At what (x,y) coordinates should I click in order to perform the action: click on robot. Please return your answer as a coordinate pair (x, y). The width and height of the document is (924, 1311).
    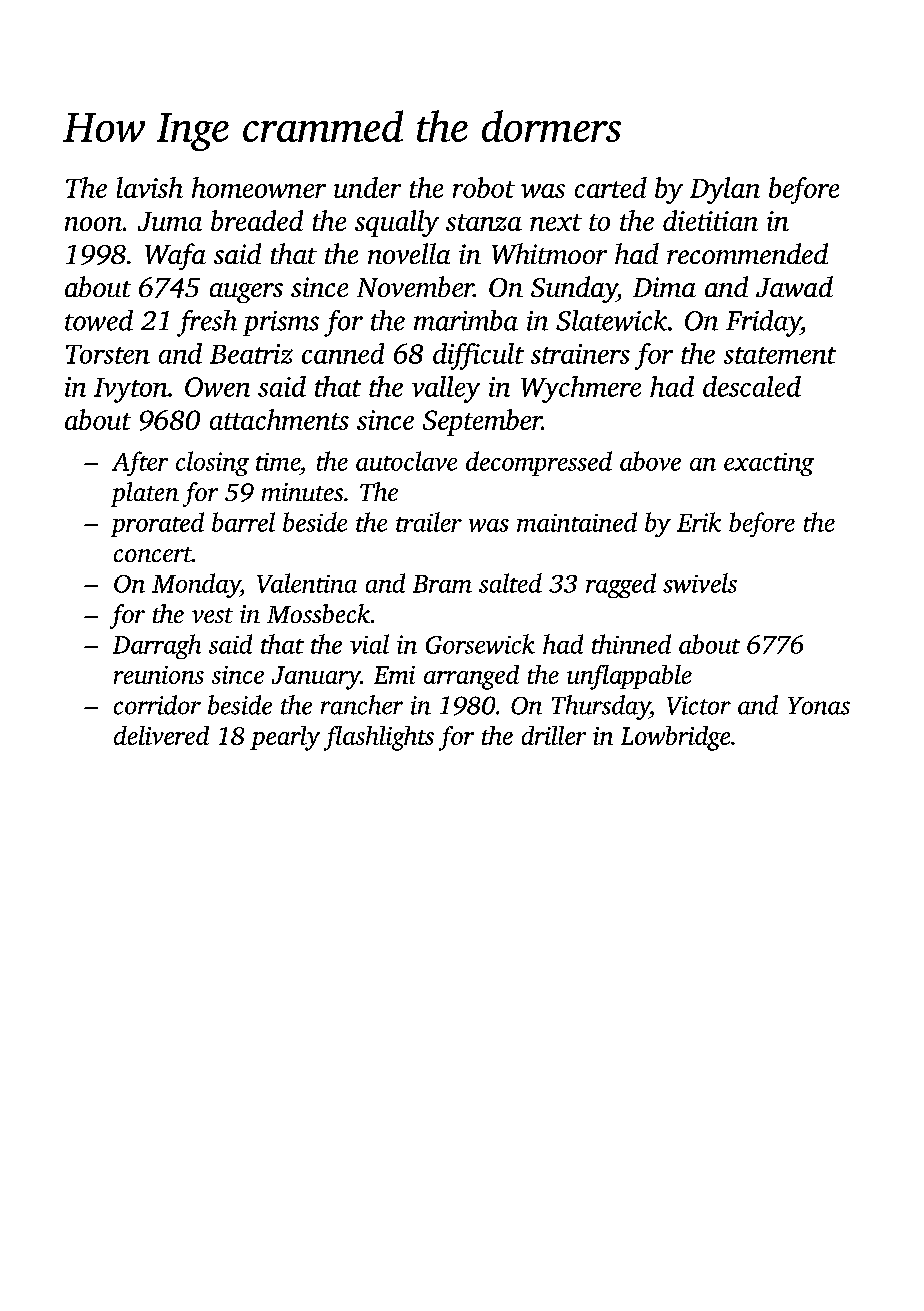
    Looking at the image, I should click on (484, 187).
